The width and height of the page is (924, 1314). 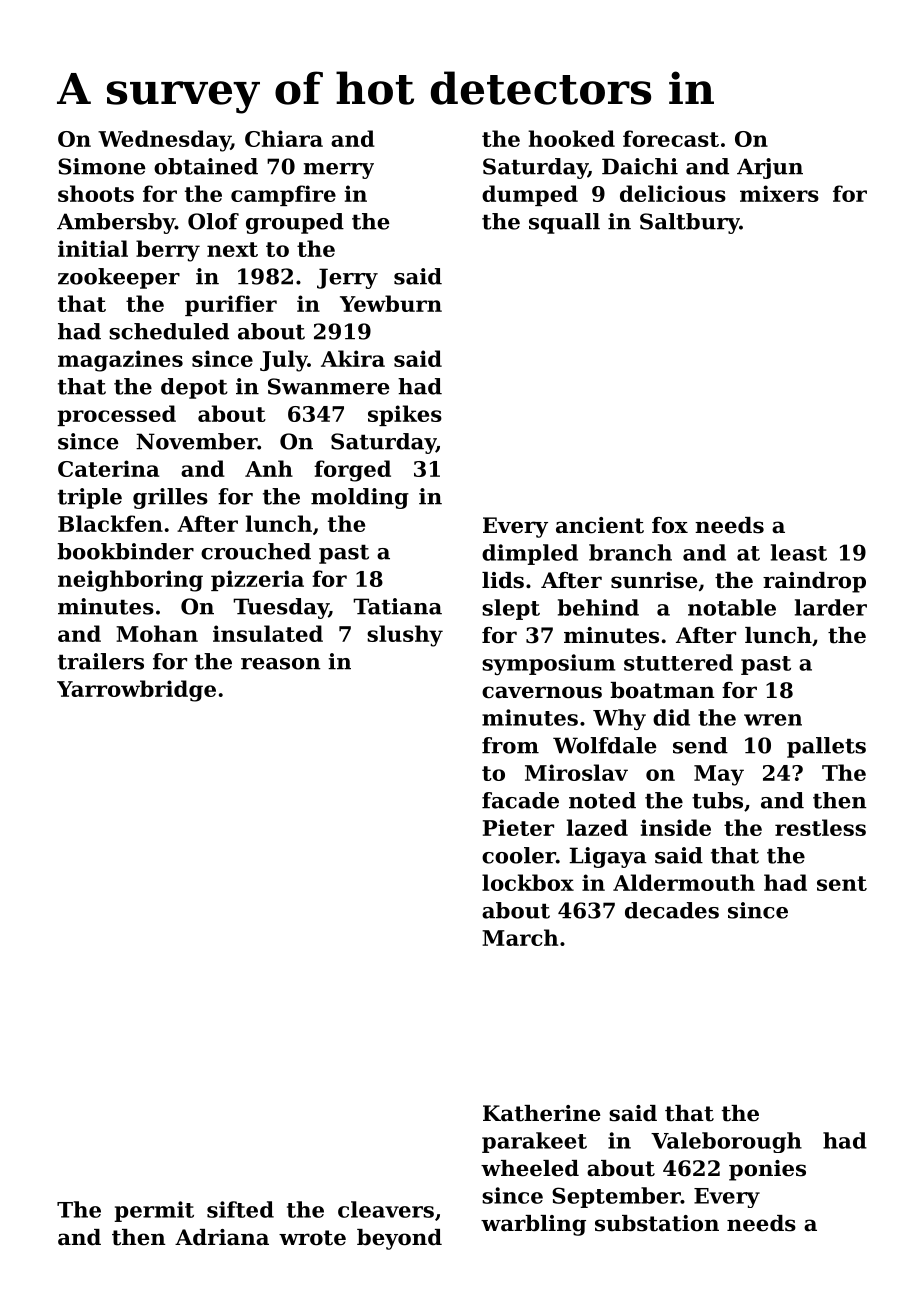 What do you see at coordinates (799, 552) in the page?
I see `least` at bounding box center [799, 552].
